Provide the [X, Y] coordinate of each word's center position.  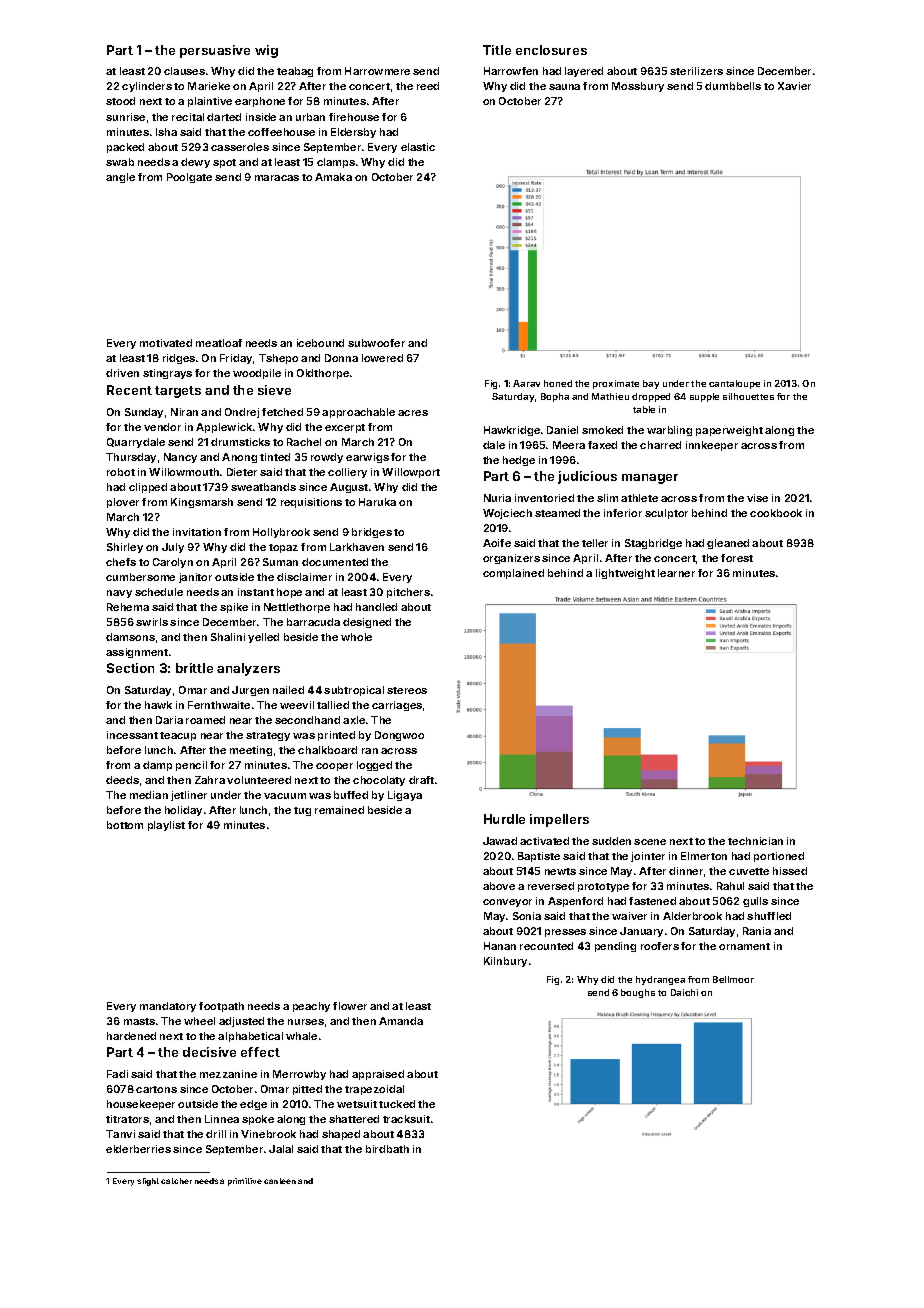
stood [120, 101]
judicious [587, 477]
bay [651, 384]
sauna [564, 87]
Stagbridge [653, 544]
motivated [166, 343]
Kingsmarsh [202, 503]
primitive [245, 1182]
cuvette [749, 871]
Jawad [500, 841]
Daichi [684, 992]
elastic [418, 147]
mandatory [168, 1007]
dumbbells [733, 86]
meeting [251, 751]
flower [350, 1006]
